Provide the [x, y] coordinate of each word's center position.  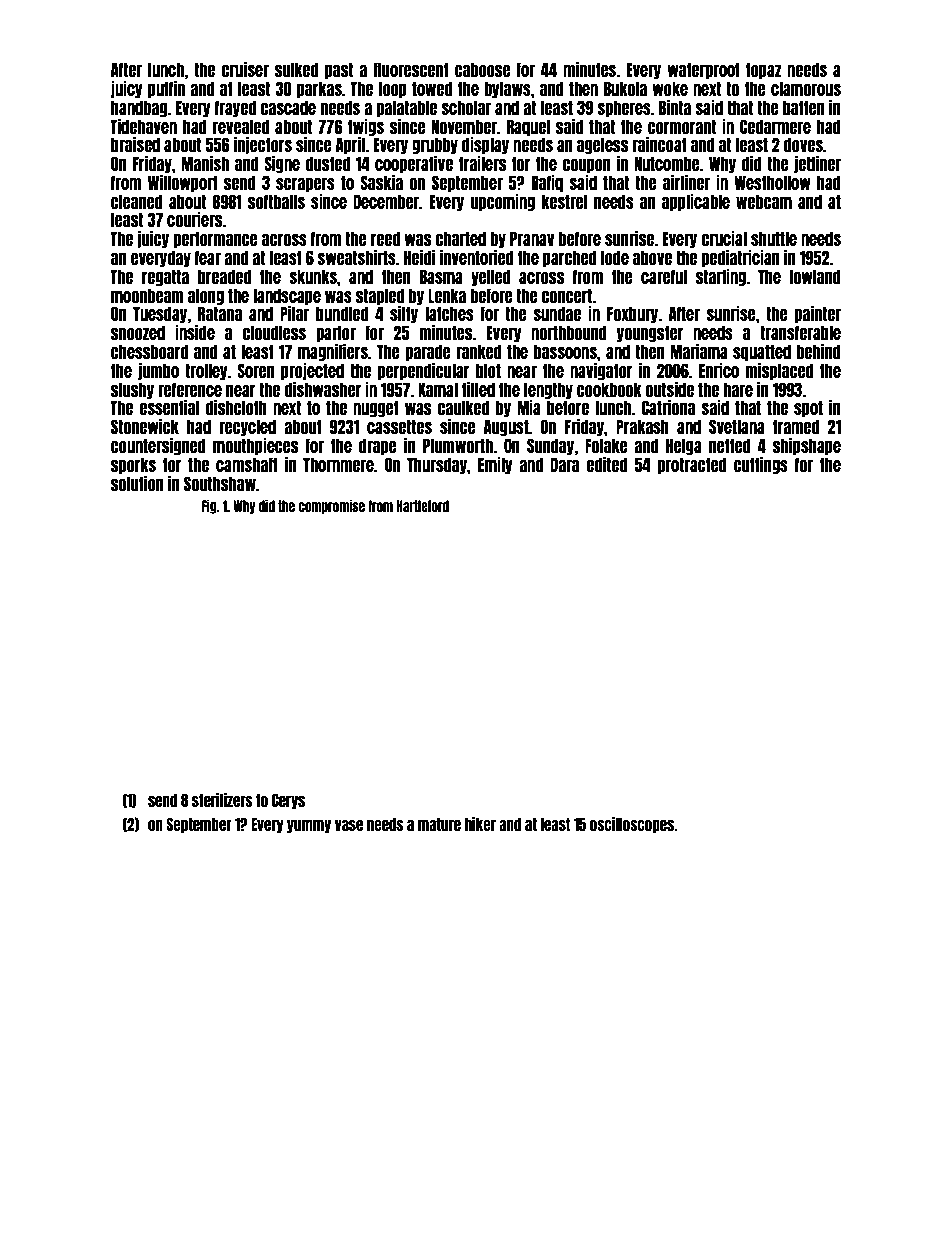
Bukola [625, 88]
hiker [480, 824]
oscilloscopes [632, 825]
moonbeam [147, 295]
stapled [380, 297]
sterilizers [222, 800]
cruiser [245, 69]
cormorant [682, 126]
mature [439, 824]
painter [817, 314]
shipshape [807, 446]
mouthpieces [255, 446]
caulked [463, 407]
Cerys [288, 801]
